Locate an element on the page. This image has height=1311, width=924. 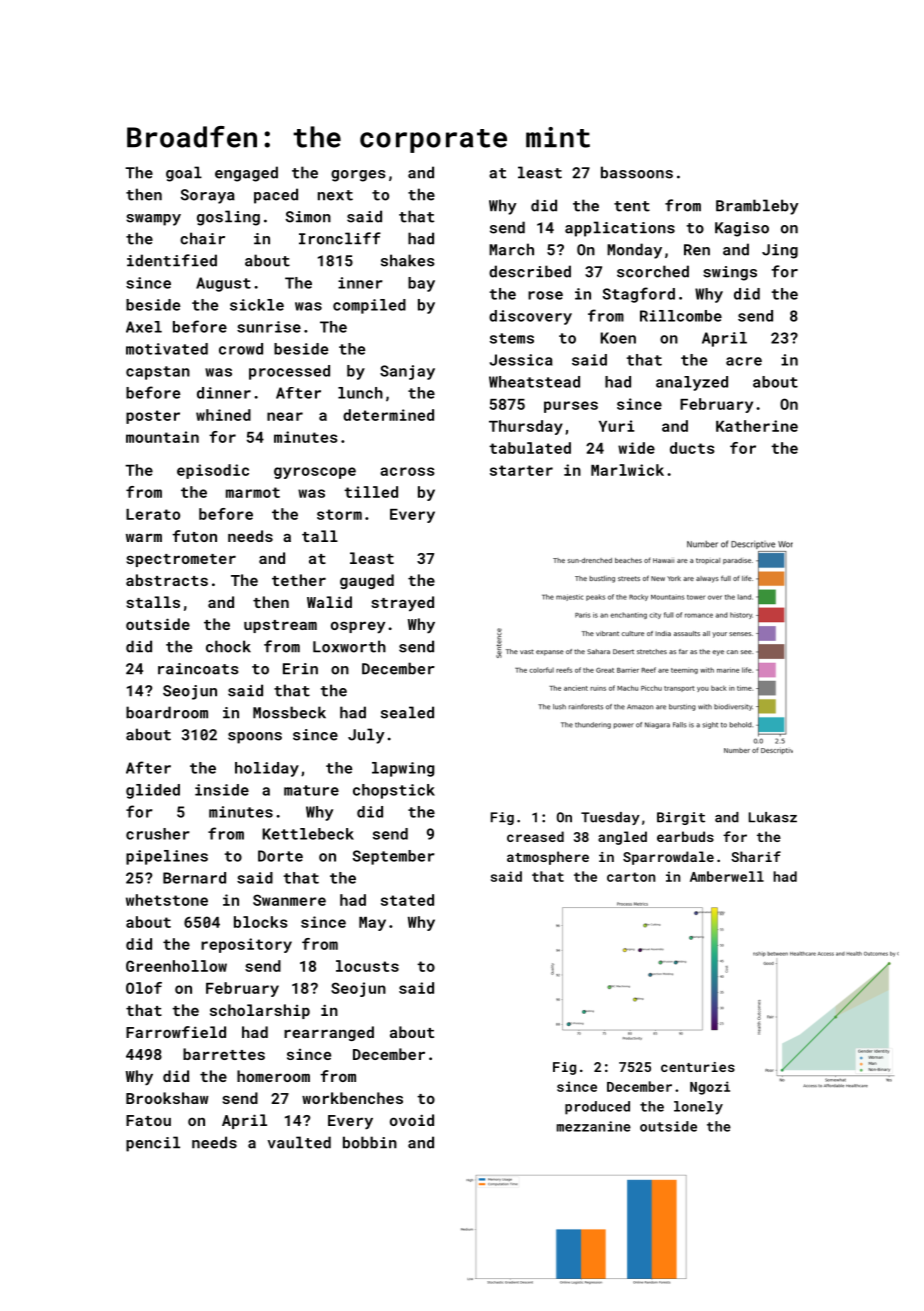
goal is located at coordinates (184, 174).
